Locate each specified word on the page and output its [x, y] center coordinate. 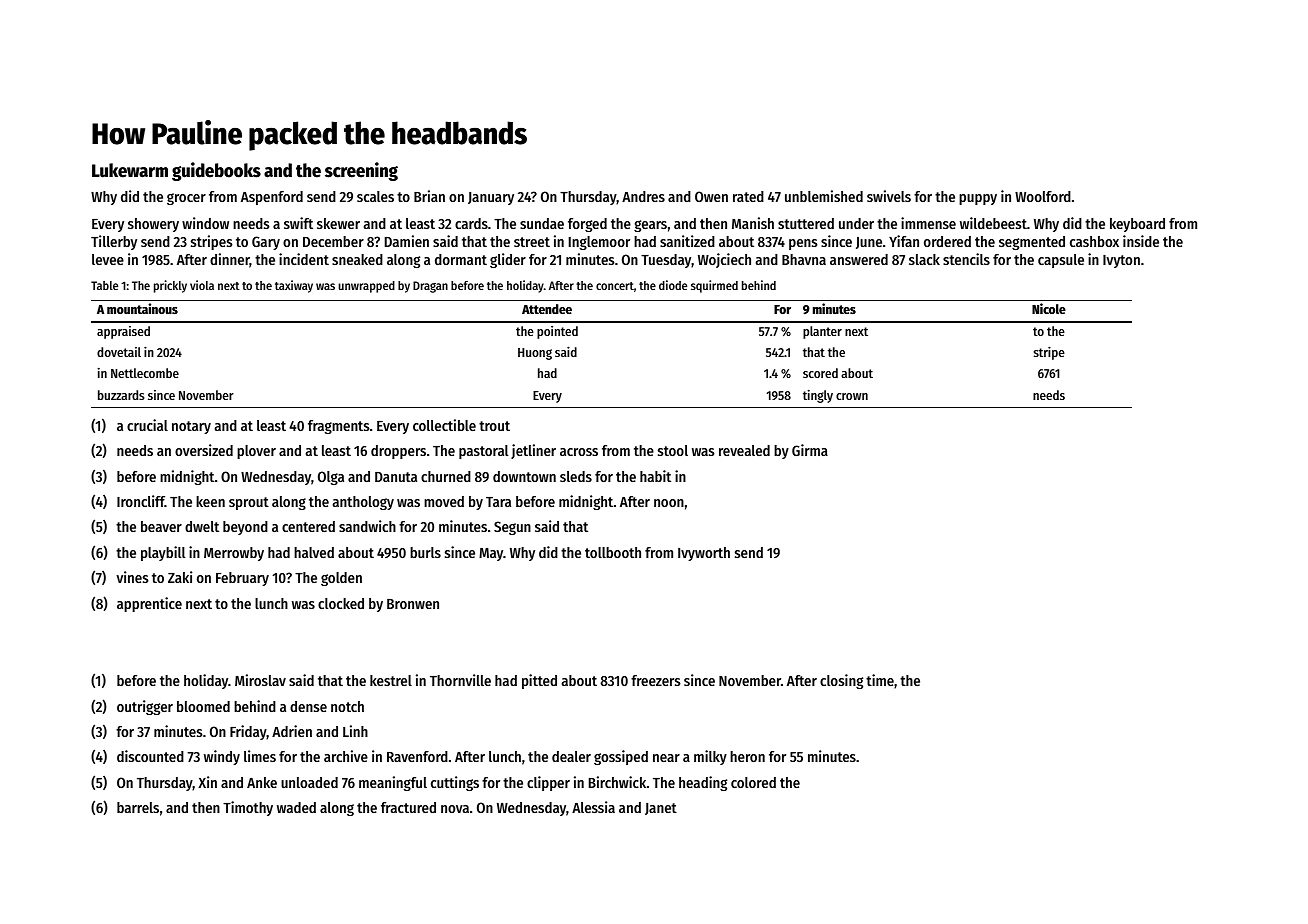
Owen [711, 196]
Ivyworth [704, 554]
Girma [810, 450]
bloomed [203, 706]
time [880, 680]
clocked [341, 603]
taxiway [294, 286]
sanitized [687, 241]
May [491, 554]
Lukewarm [130, 170]
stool [673, 450]
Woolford [1043, 196]
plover [256, 452]
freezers [656, 680]
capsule [1061, 261]
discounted [150, 756]
